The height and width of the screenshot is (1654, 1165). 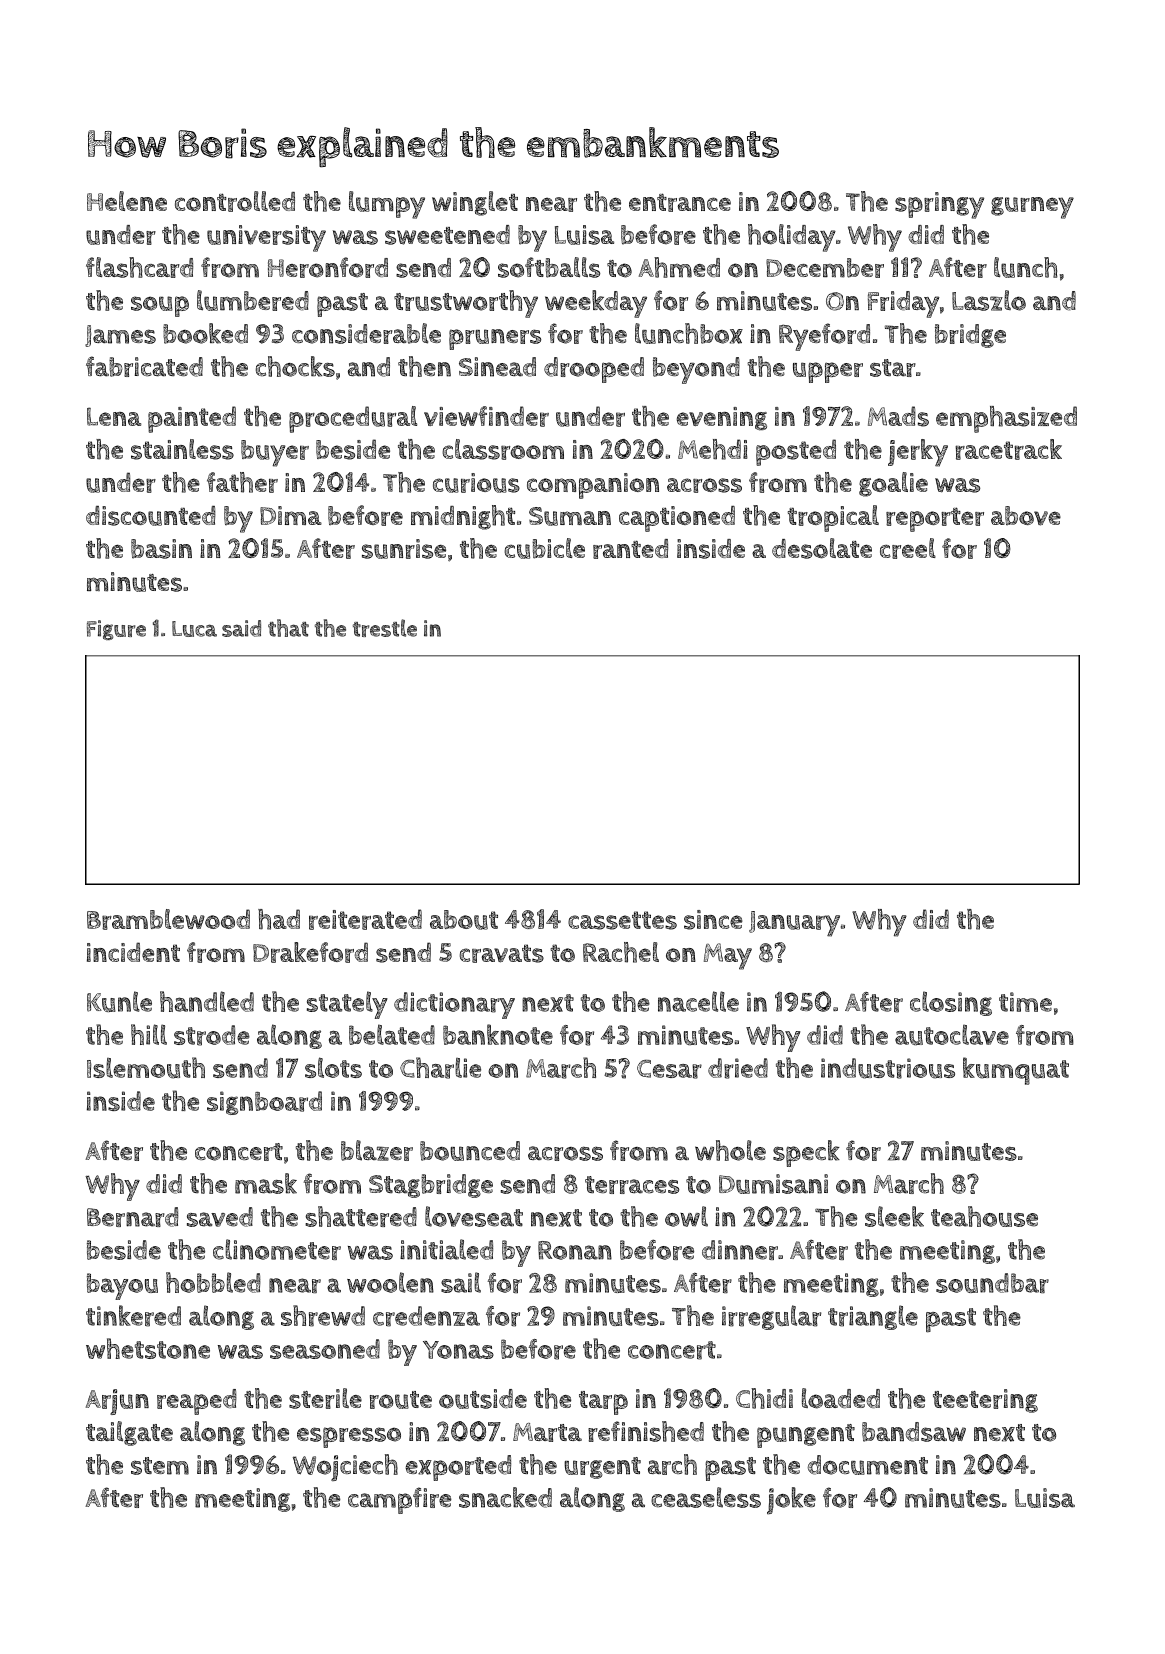 I want to click on hobbled, so click(x=213, y=1282).
